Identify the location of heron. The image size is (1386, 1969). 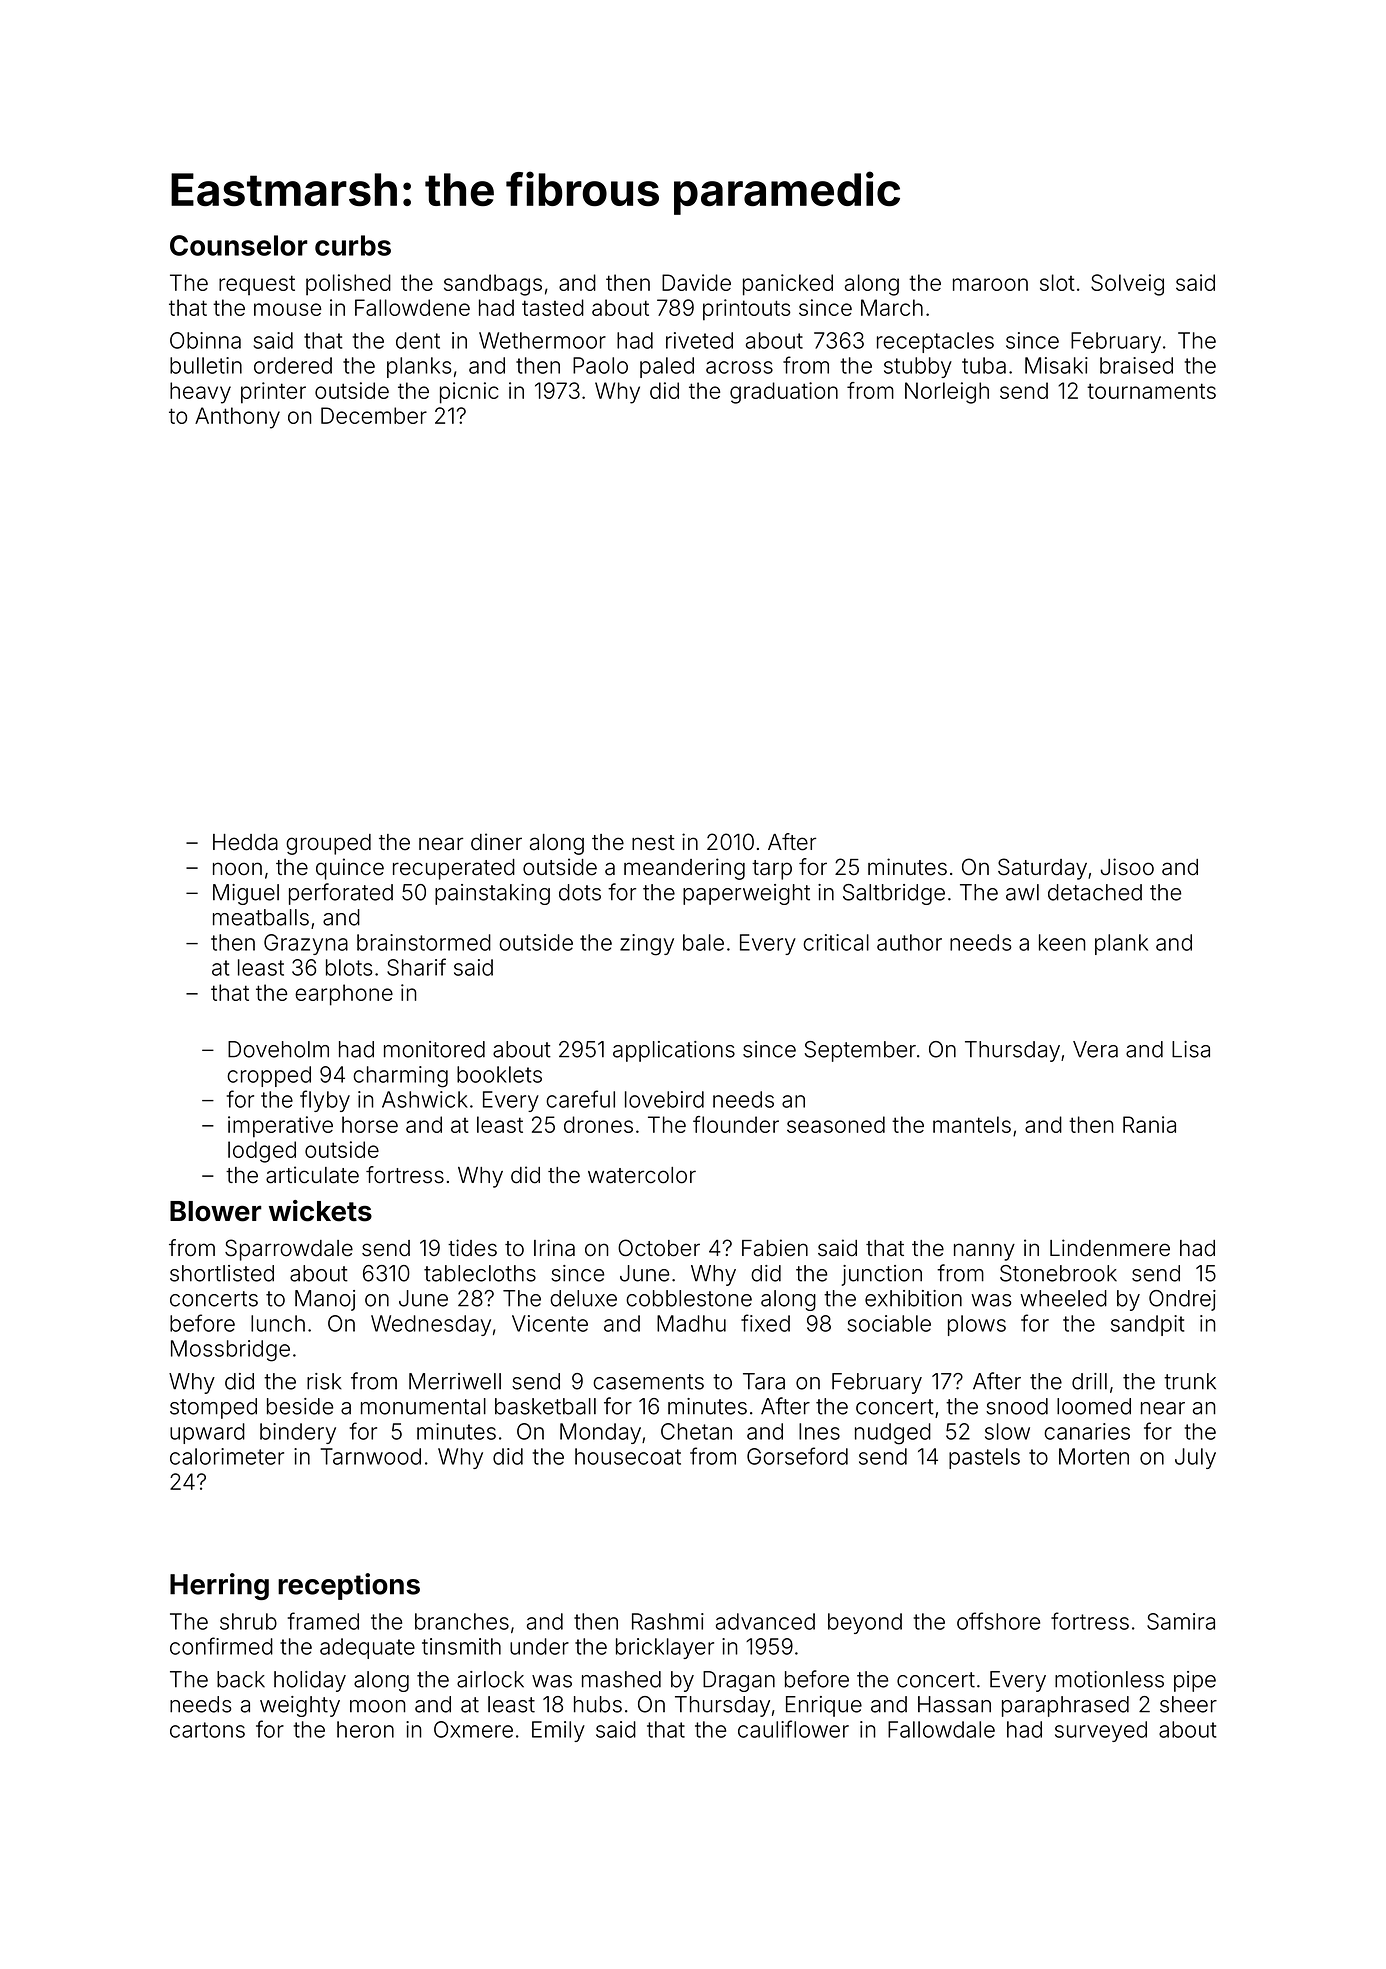
(365, 1729).
